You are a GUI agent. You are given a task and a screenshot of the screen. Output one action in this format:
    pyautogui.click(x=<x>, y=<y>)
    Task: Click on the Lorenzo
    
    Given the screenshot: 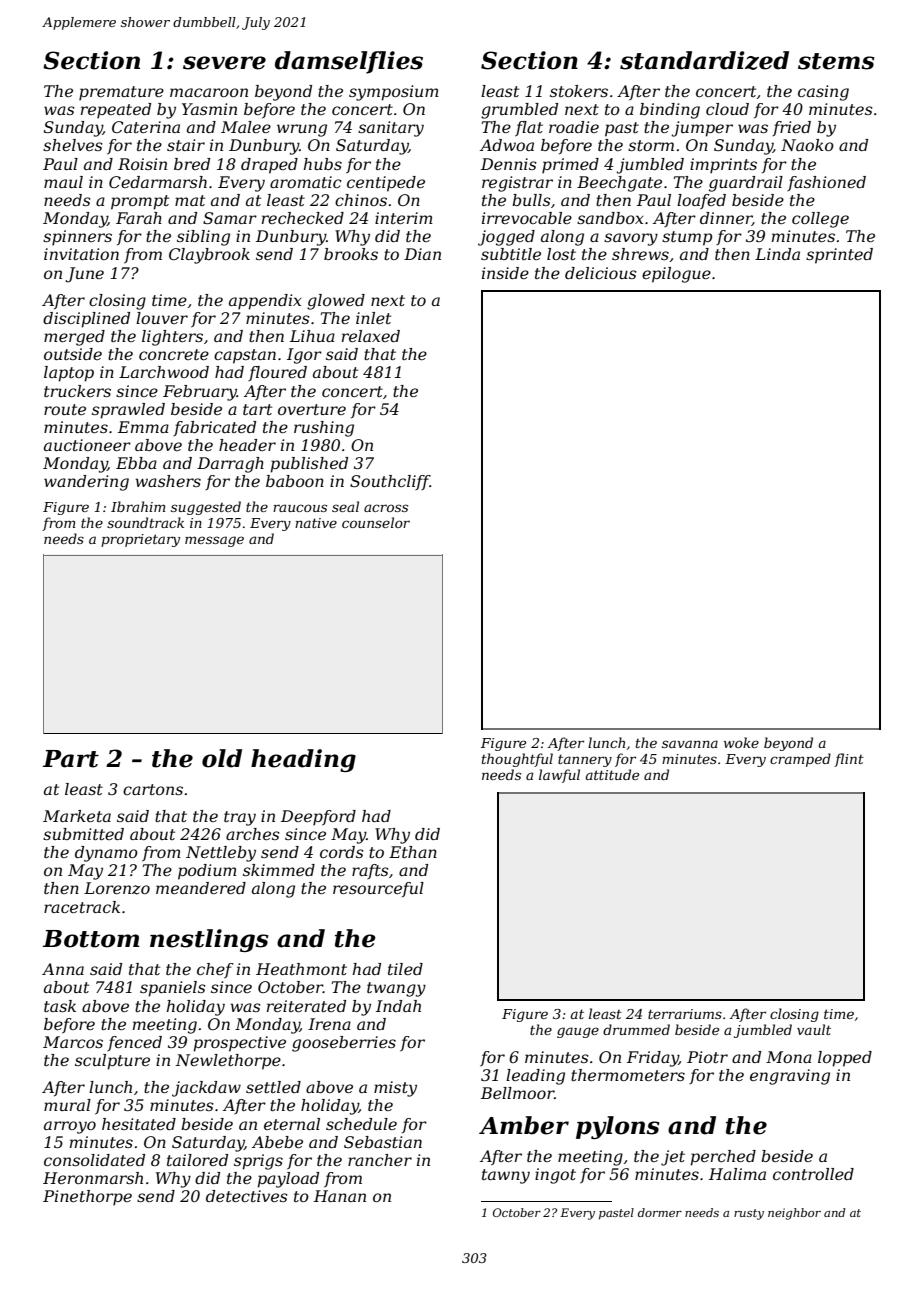 What is the action you would take?
    pyautogui.click(x=117, y=888)
